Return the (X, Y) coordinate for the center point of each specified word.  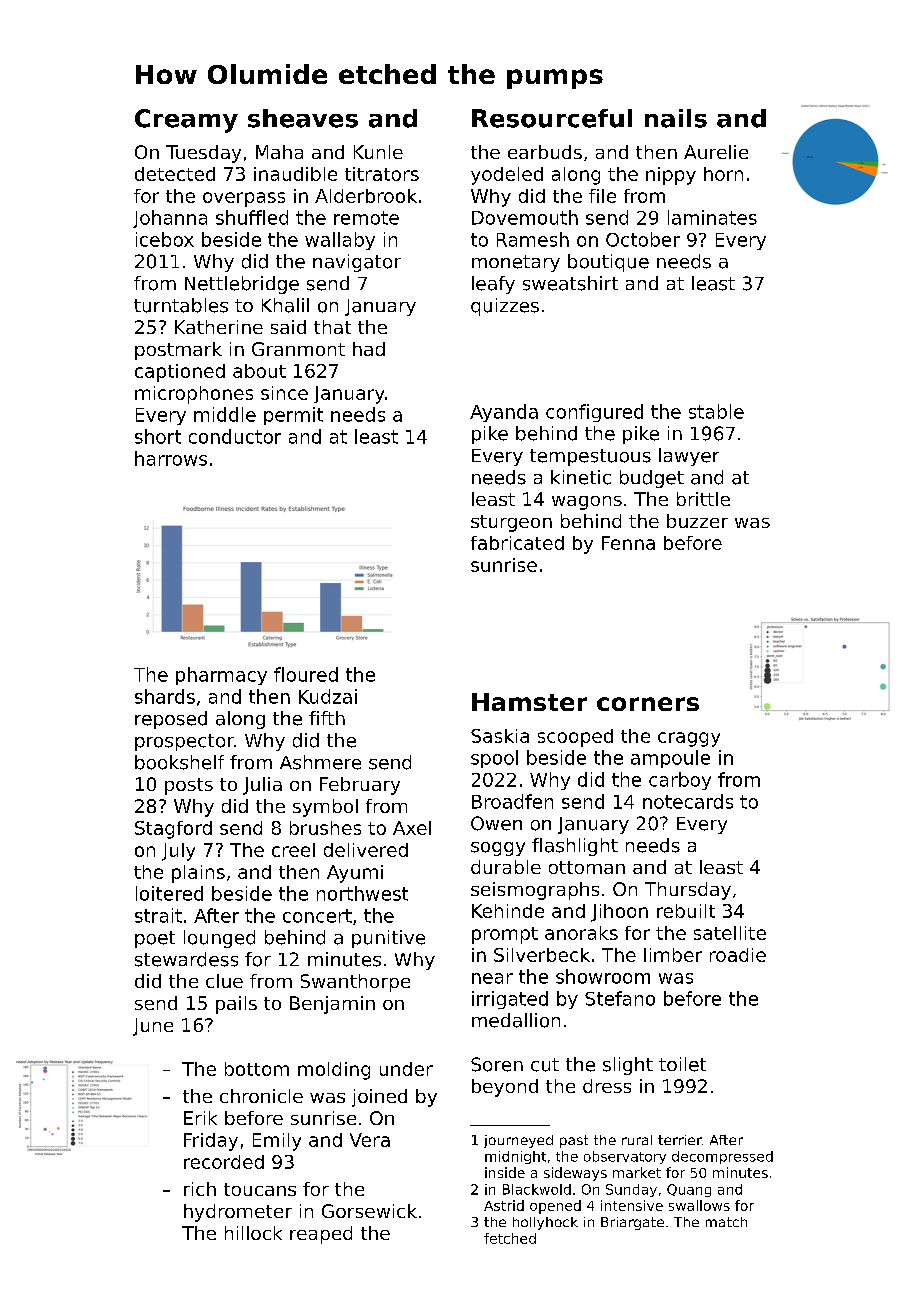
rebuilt (686, 911)
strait (158, 915)
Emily (277, 1142)
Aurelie (716, 152)
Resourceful (552, 118)
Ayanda (504, 413)
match (726, 1222)
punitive (388, 939)
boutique (608, 263)
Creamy (186, 121)
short (158, 436)
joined (379, 1098)
